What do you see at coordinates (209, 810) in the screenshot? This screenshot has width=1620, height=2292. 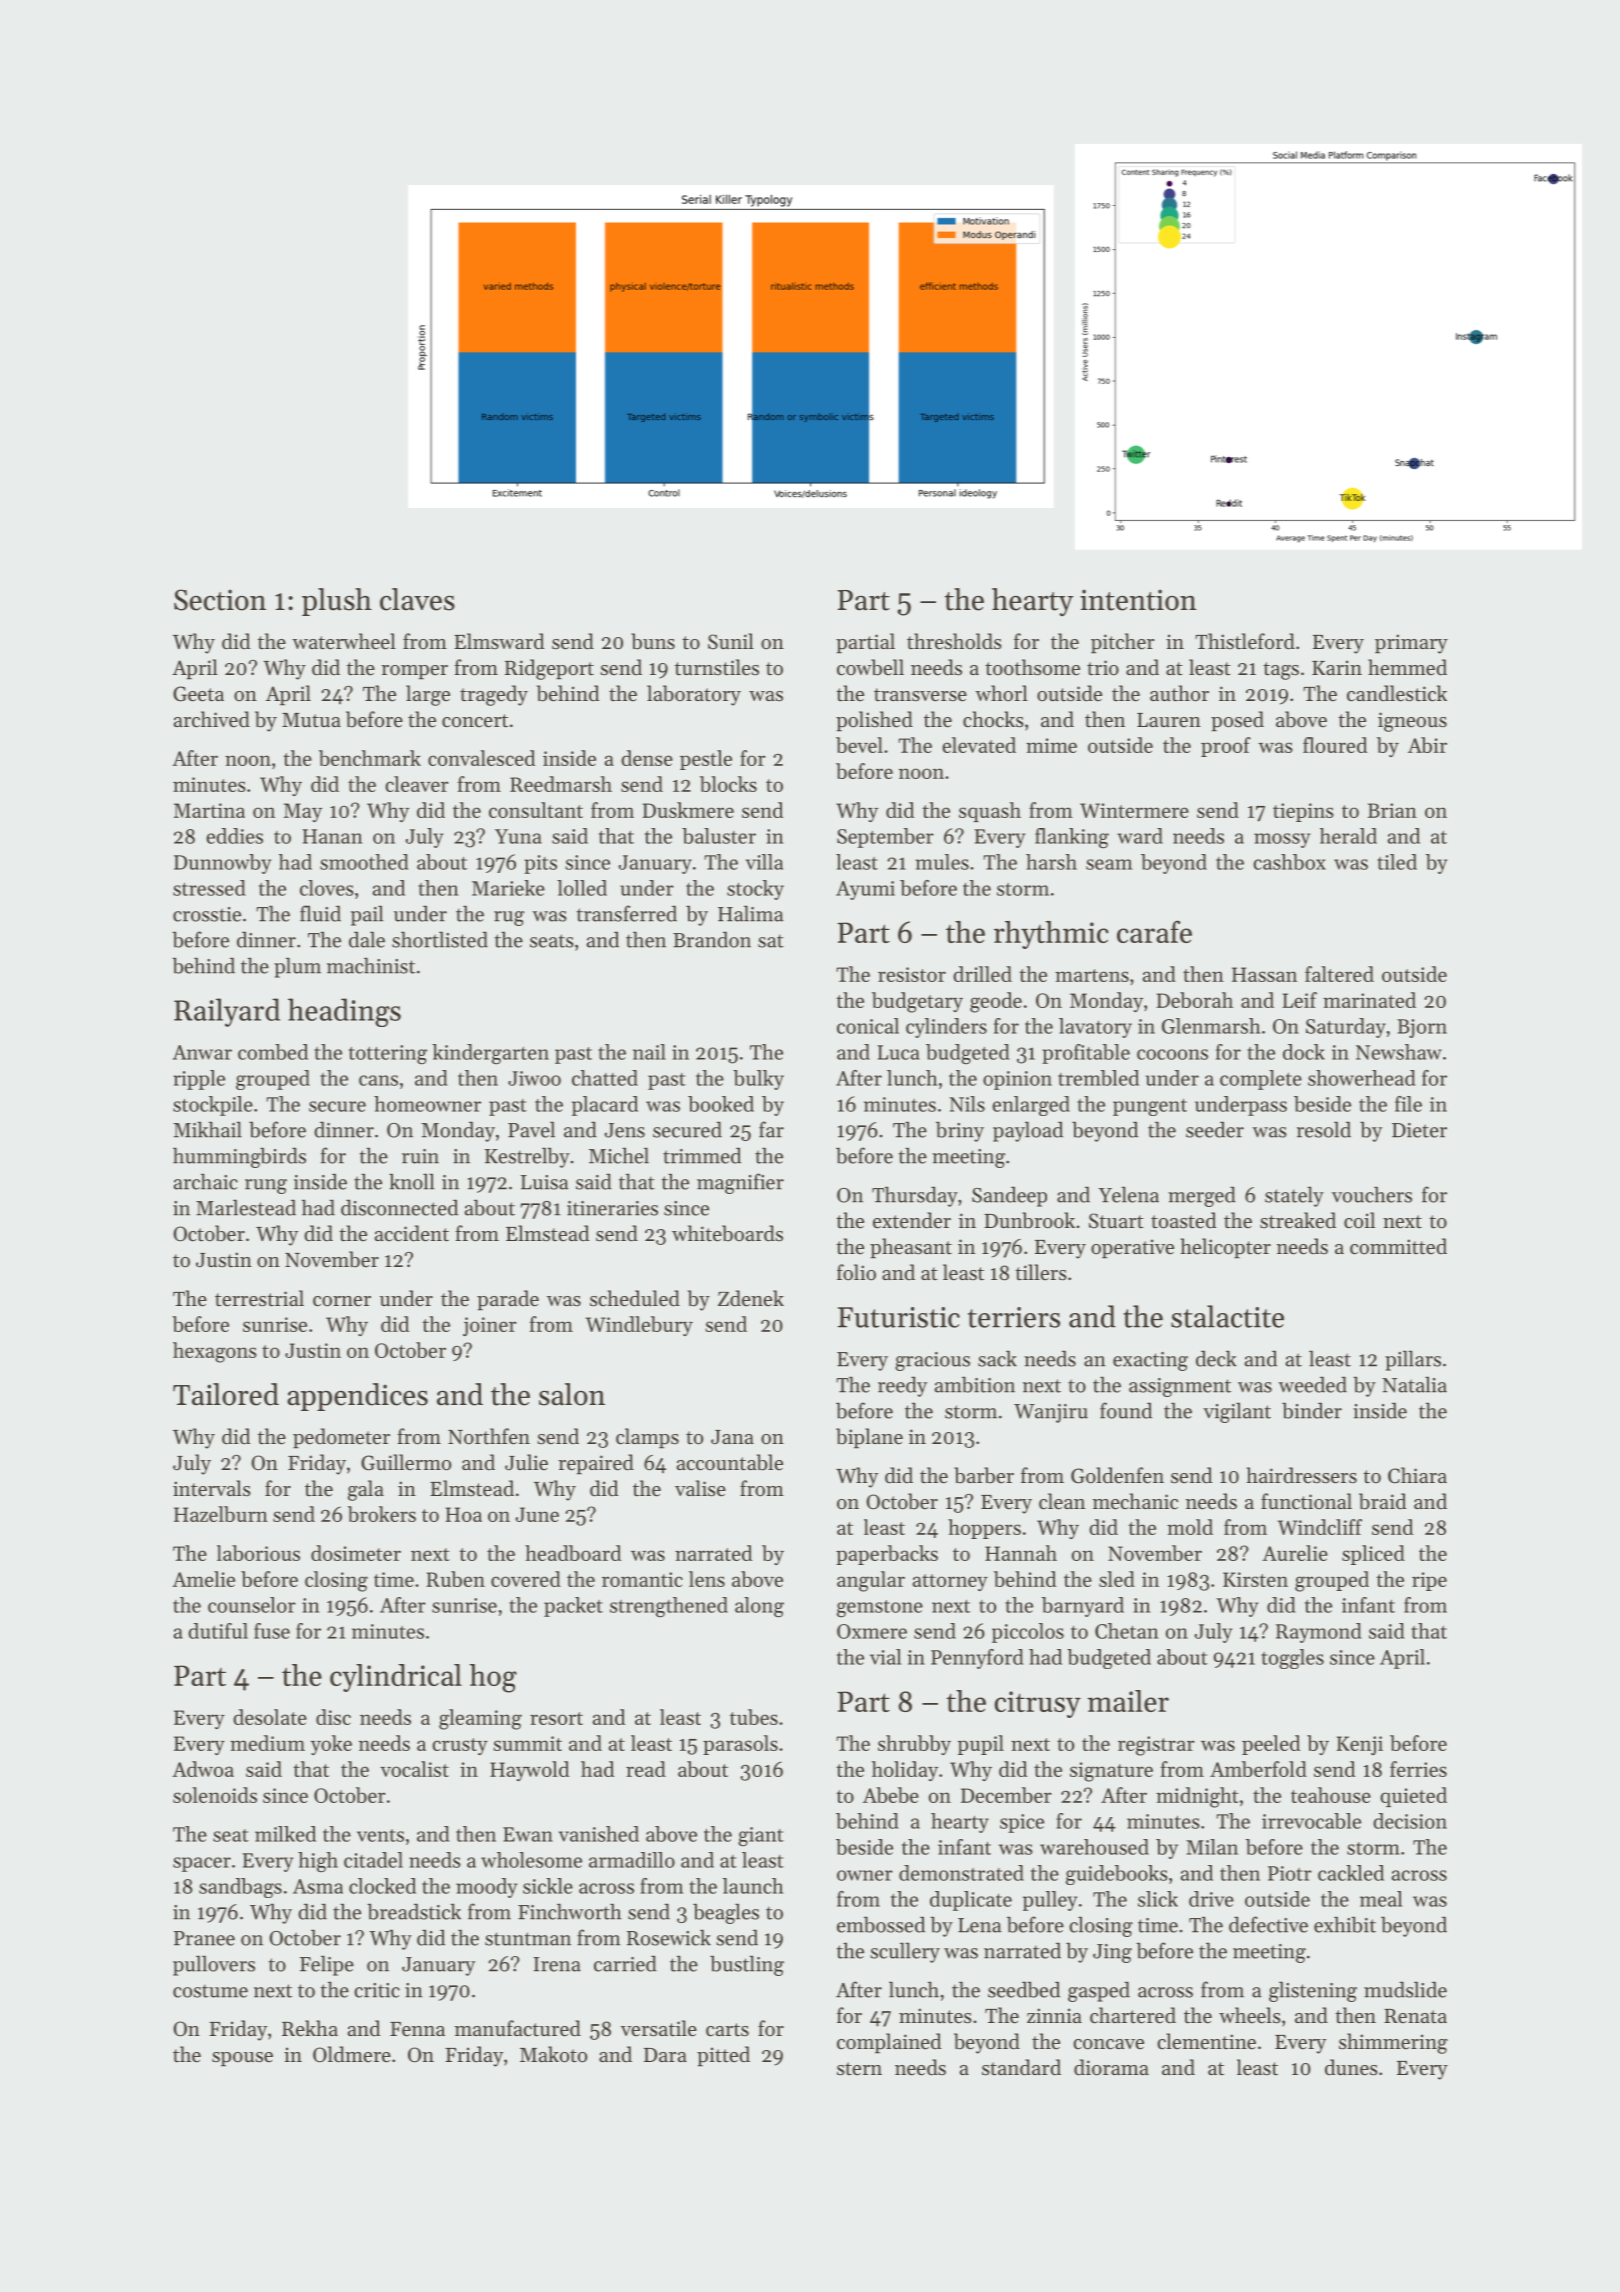 I see `Martina` at bounding box center [209, 810].
